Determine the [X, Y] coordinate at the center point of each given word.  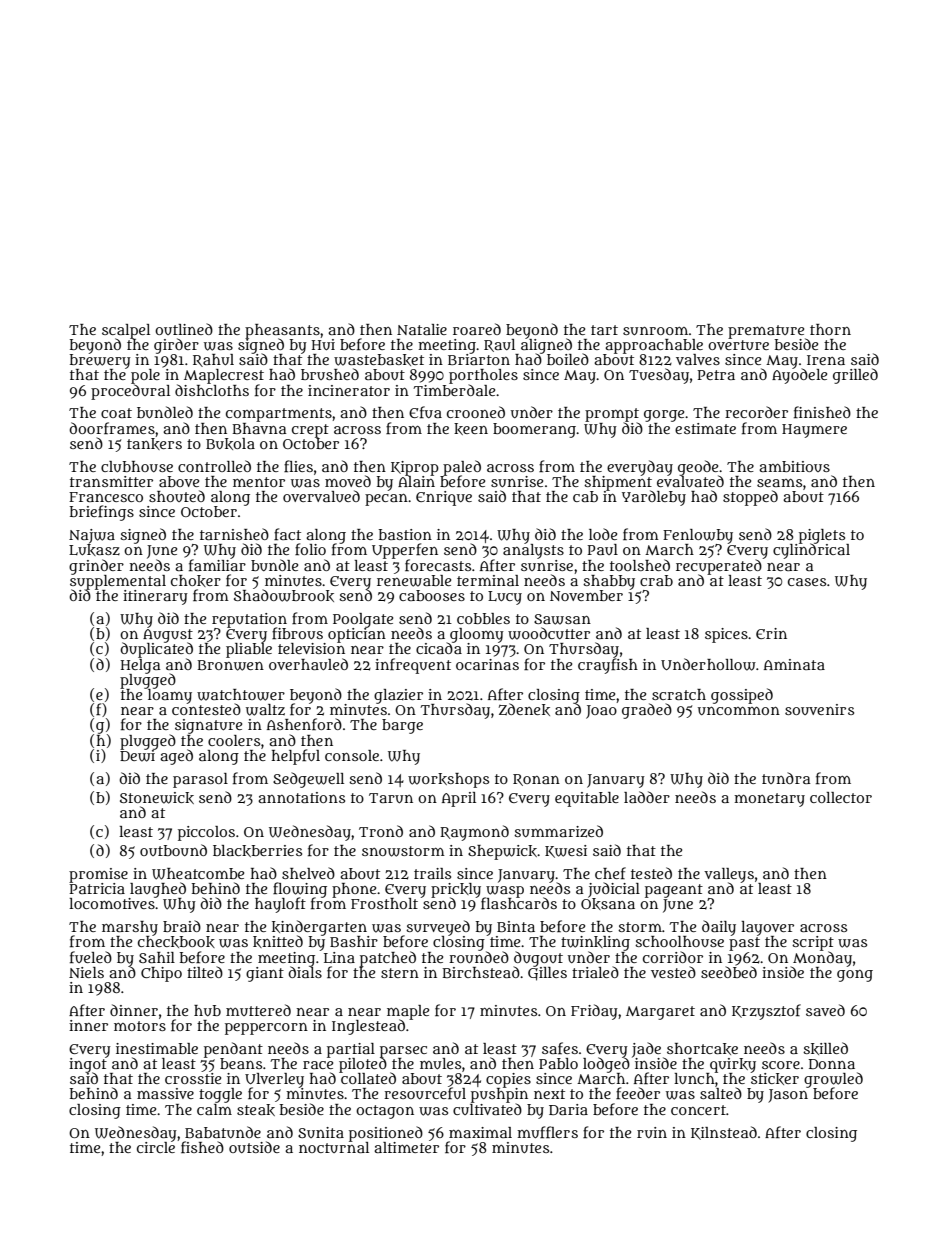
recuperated [719, 566]
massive [165, 1093]
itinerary [155, 597]
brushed [330, 374]
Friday [594, 1012]
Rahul [213, 360]
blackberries [257, 851]
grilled [855, 376]
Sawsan [562, 619]
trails [432, 873]
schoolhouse [679, 941]
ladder [647, 797]
